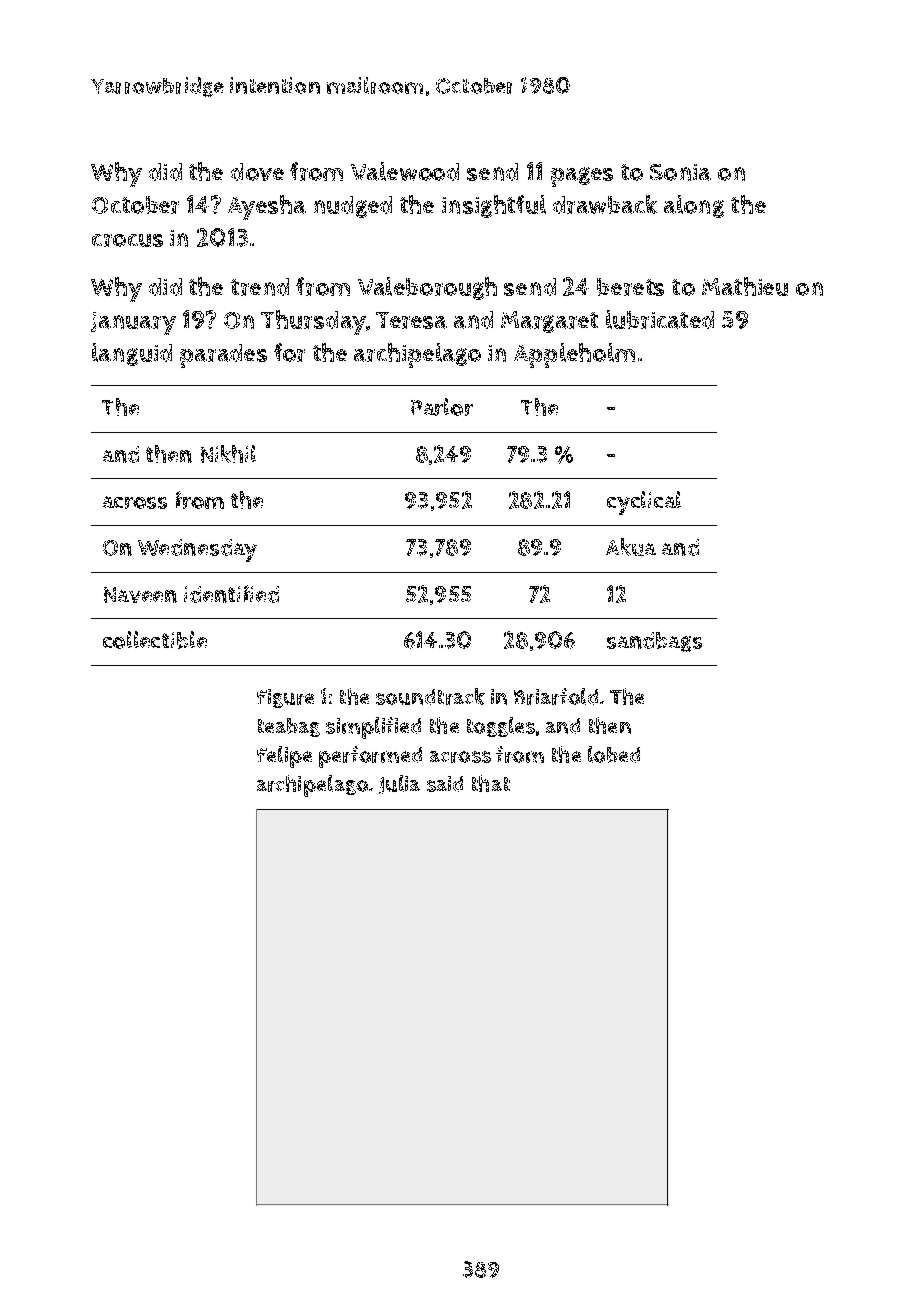 The image size is (924, 1311). What do you see at coordinates (582, 177) in the screenshot?
I see `pages` at bounding box center [582, 177].
